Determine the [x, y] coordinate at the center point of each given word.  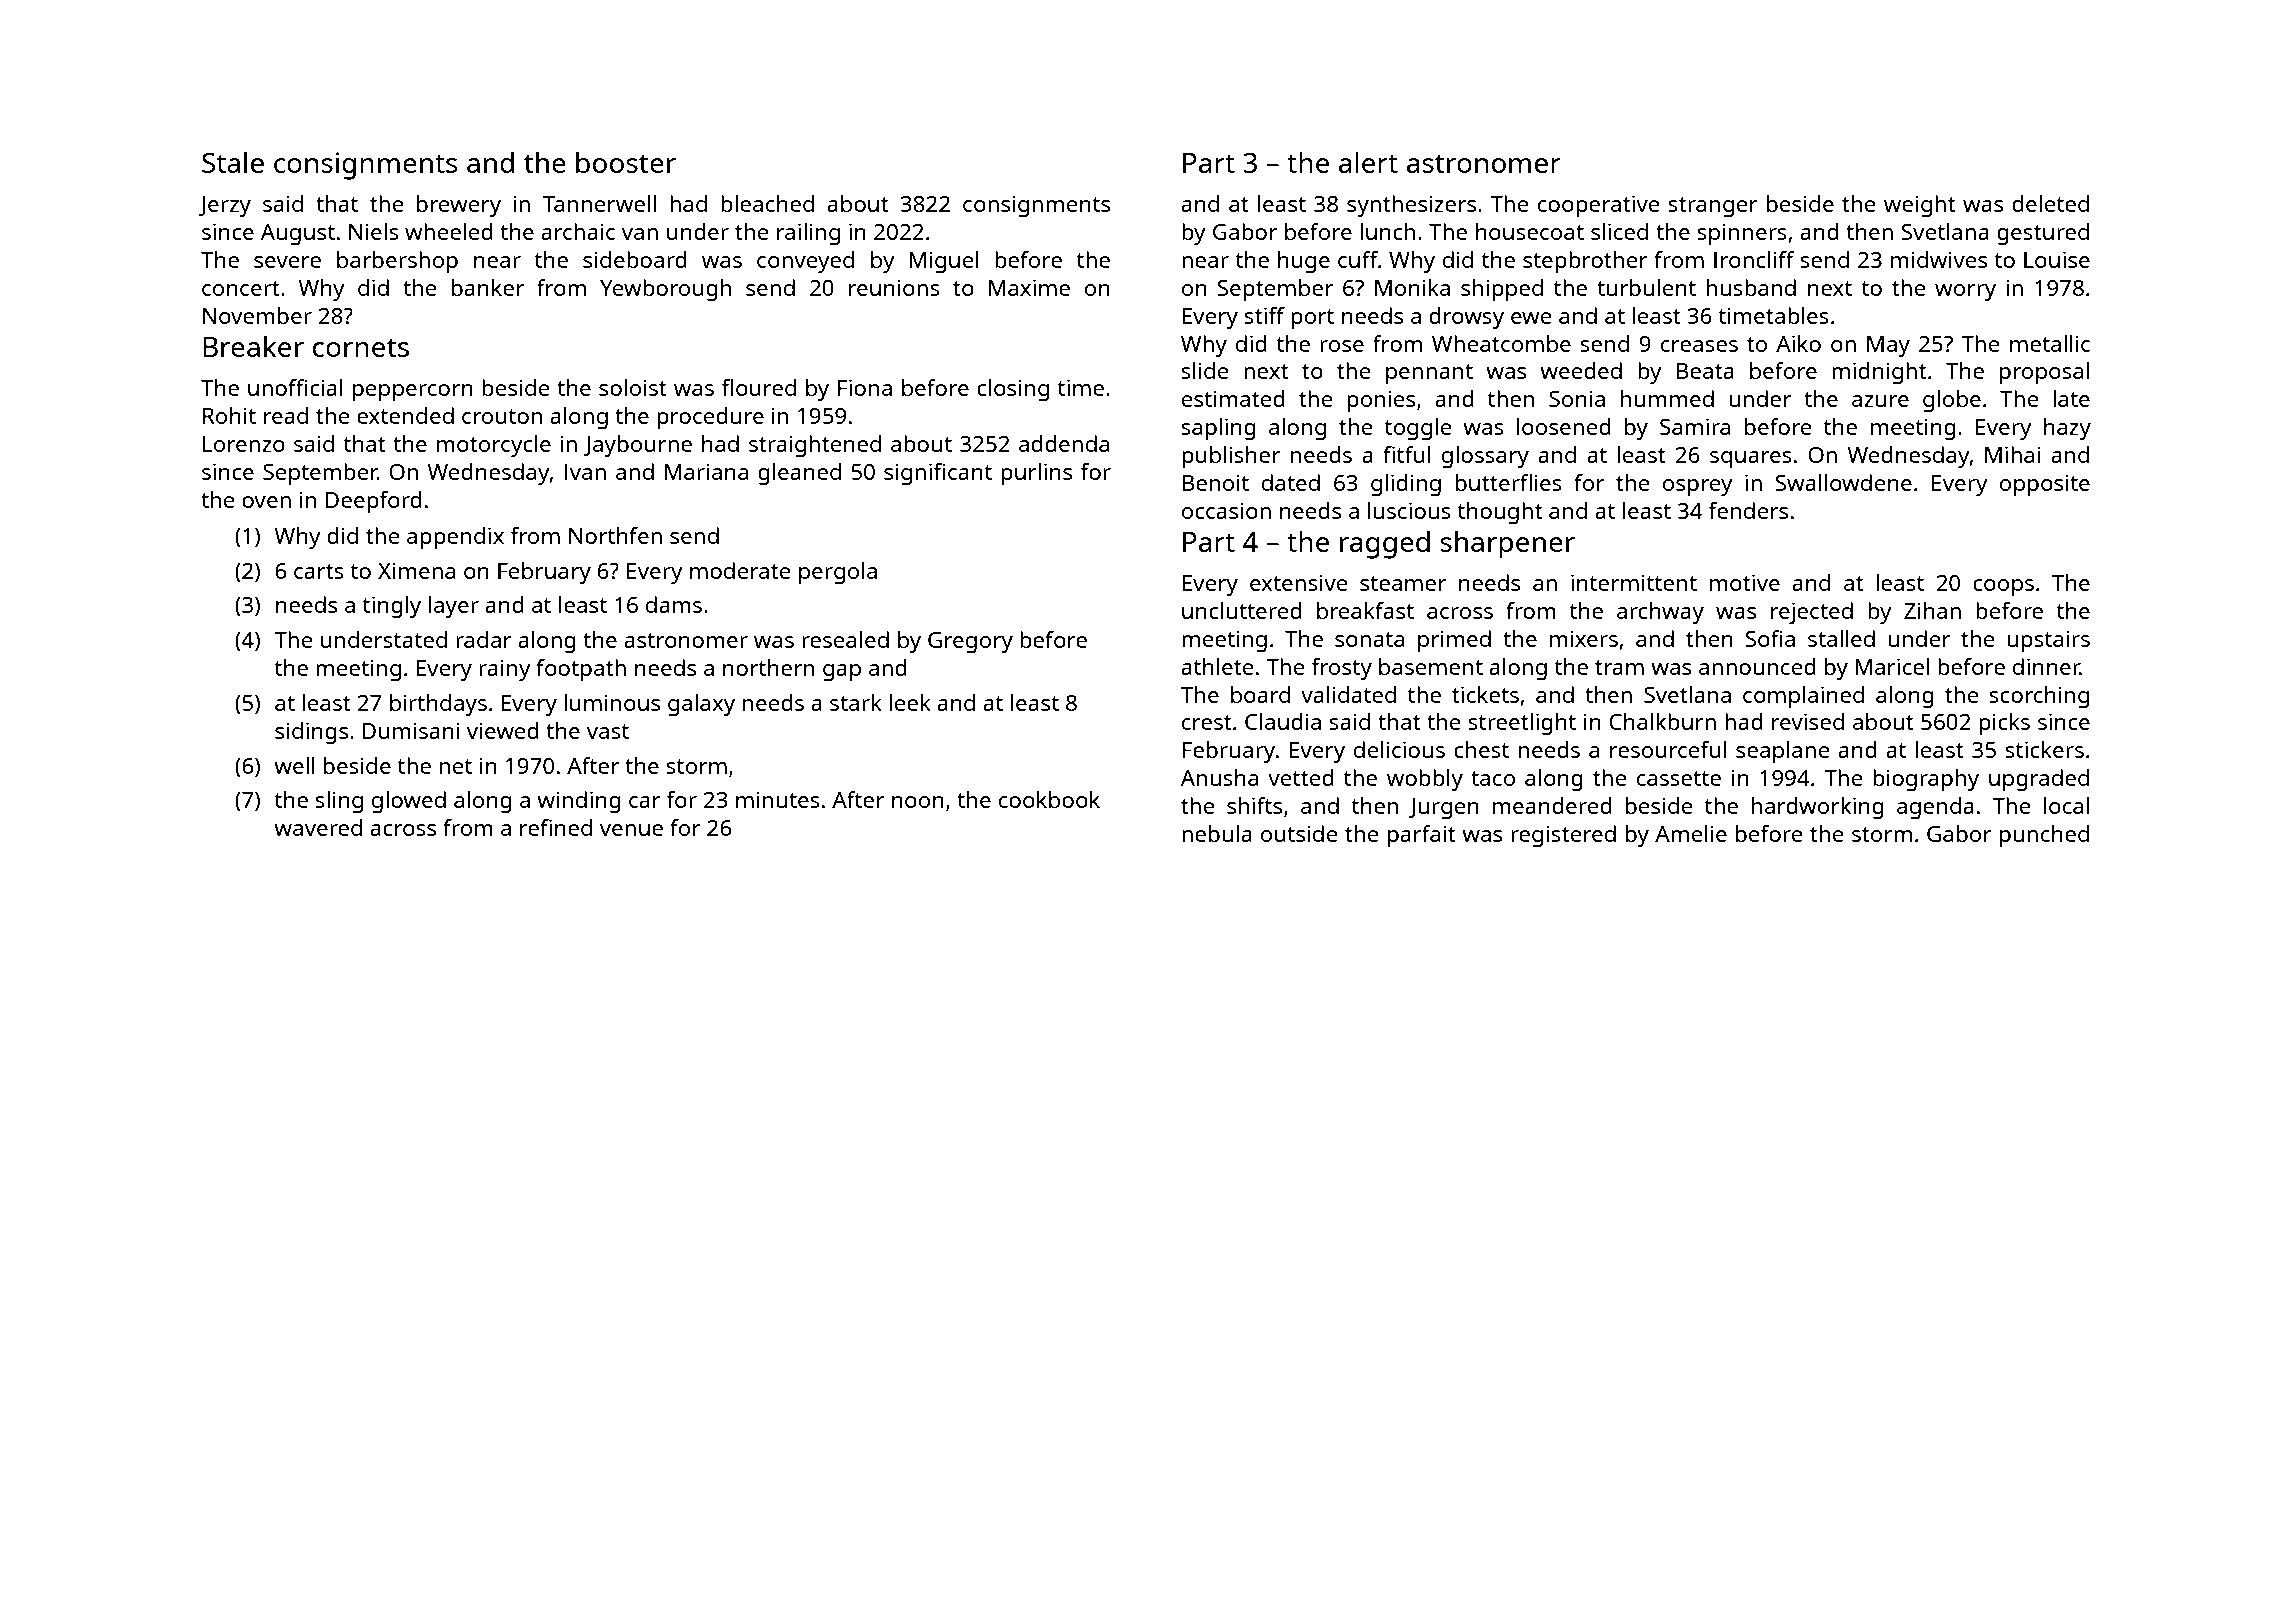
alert [1368, 162]
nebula [1217, 833]
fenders [1748, 510]
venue [631, 830]
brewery [459, 206]
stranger [1713, 207]
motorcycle [494, 446]
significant [938, 474]
